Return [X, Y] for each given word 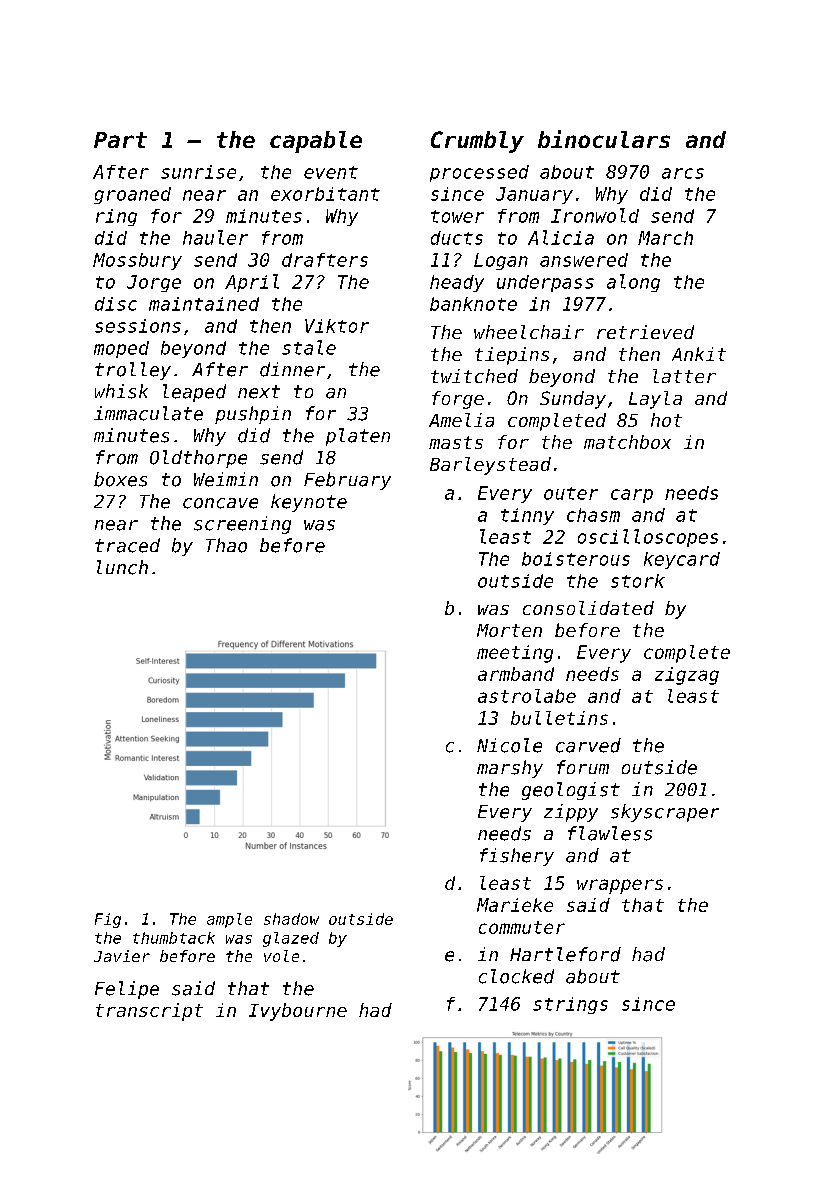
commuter [522, 927]
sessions [138, 326]
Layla [655, 400]
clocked [516, 976]
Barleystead [490, 466]
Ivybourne [298, 1012]
